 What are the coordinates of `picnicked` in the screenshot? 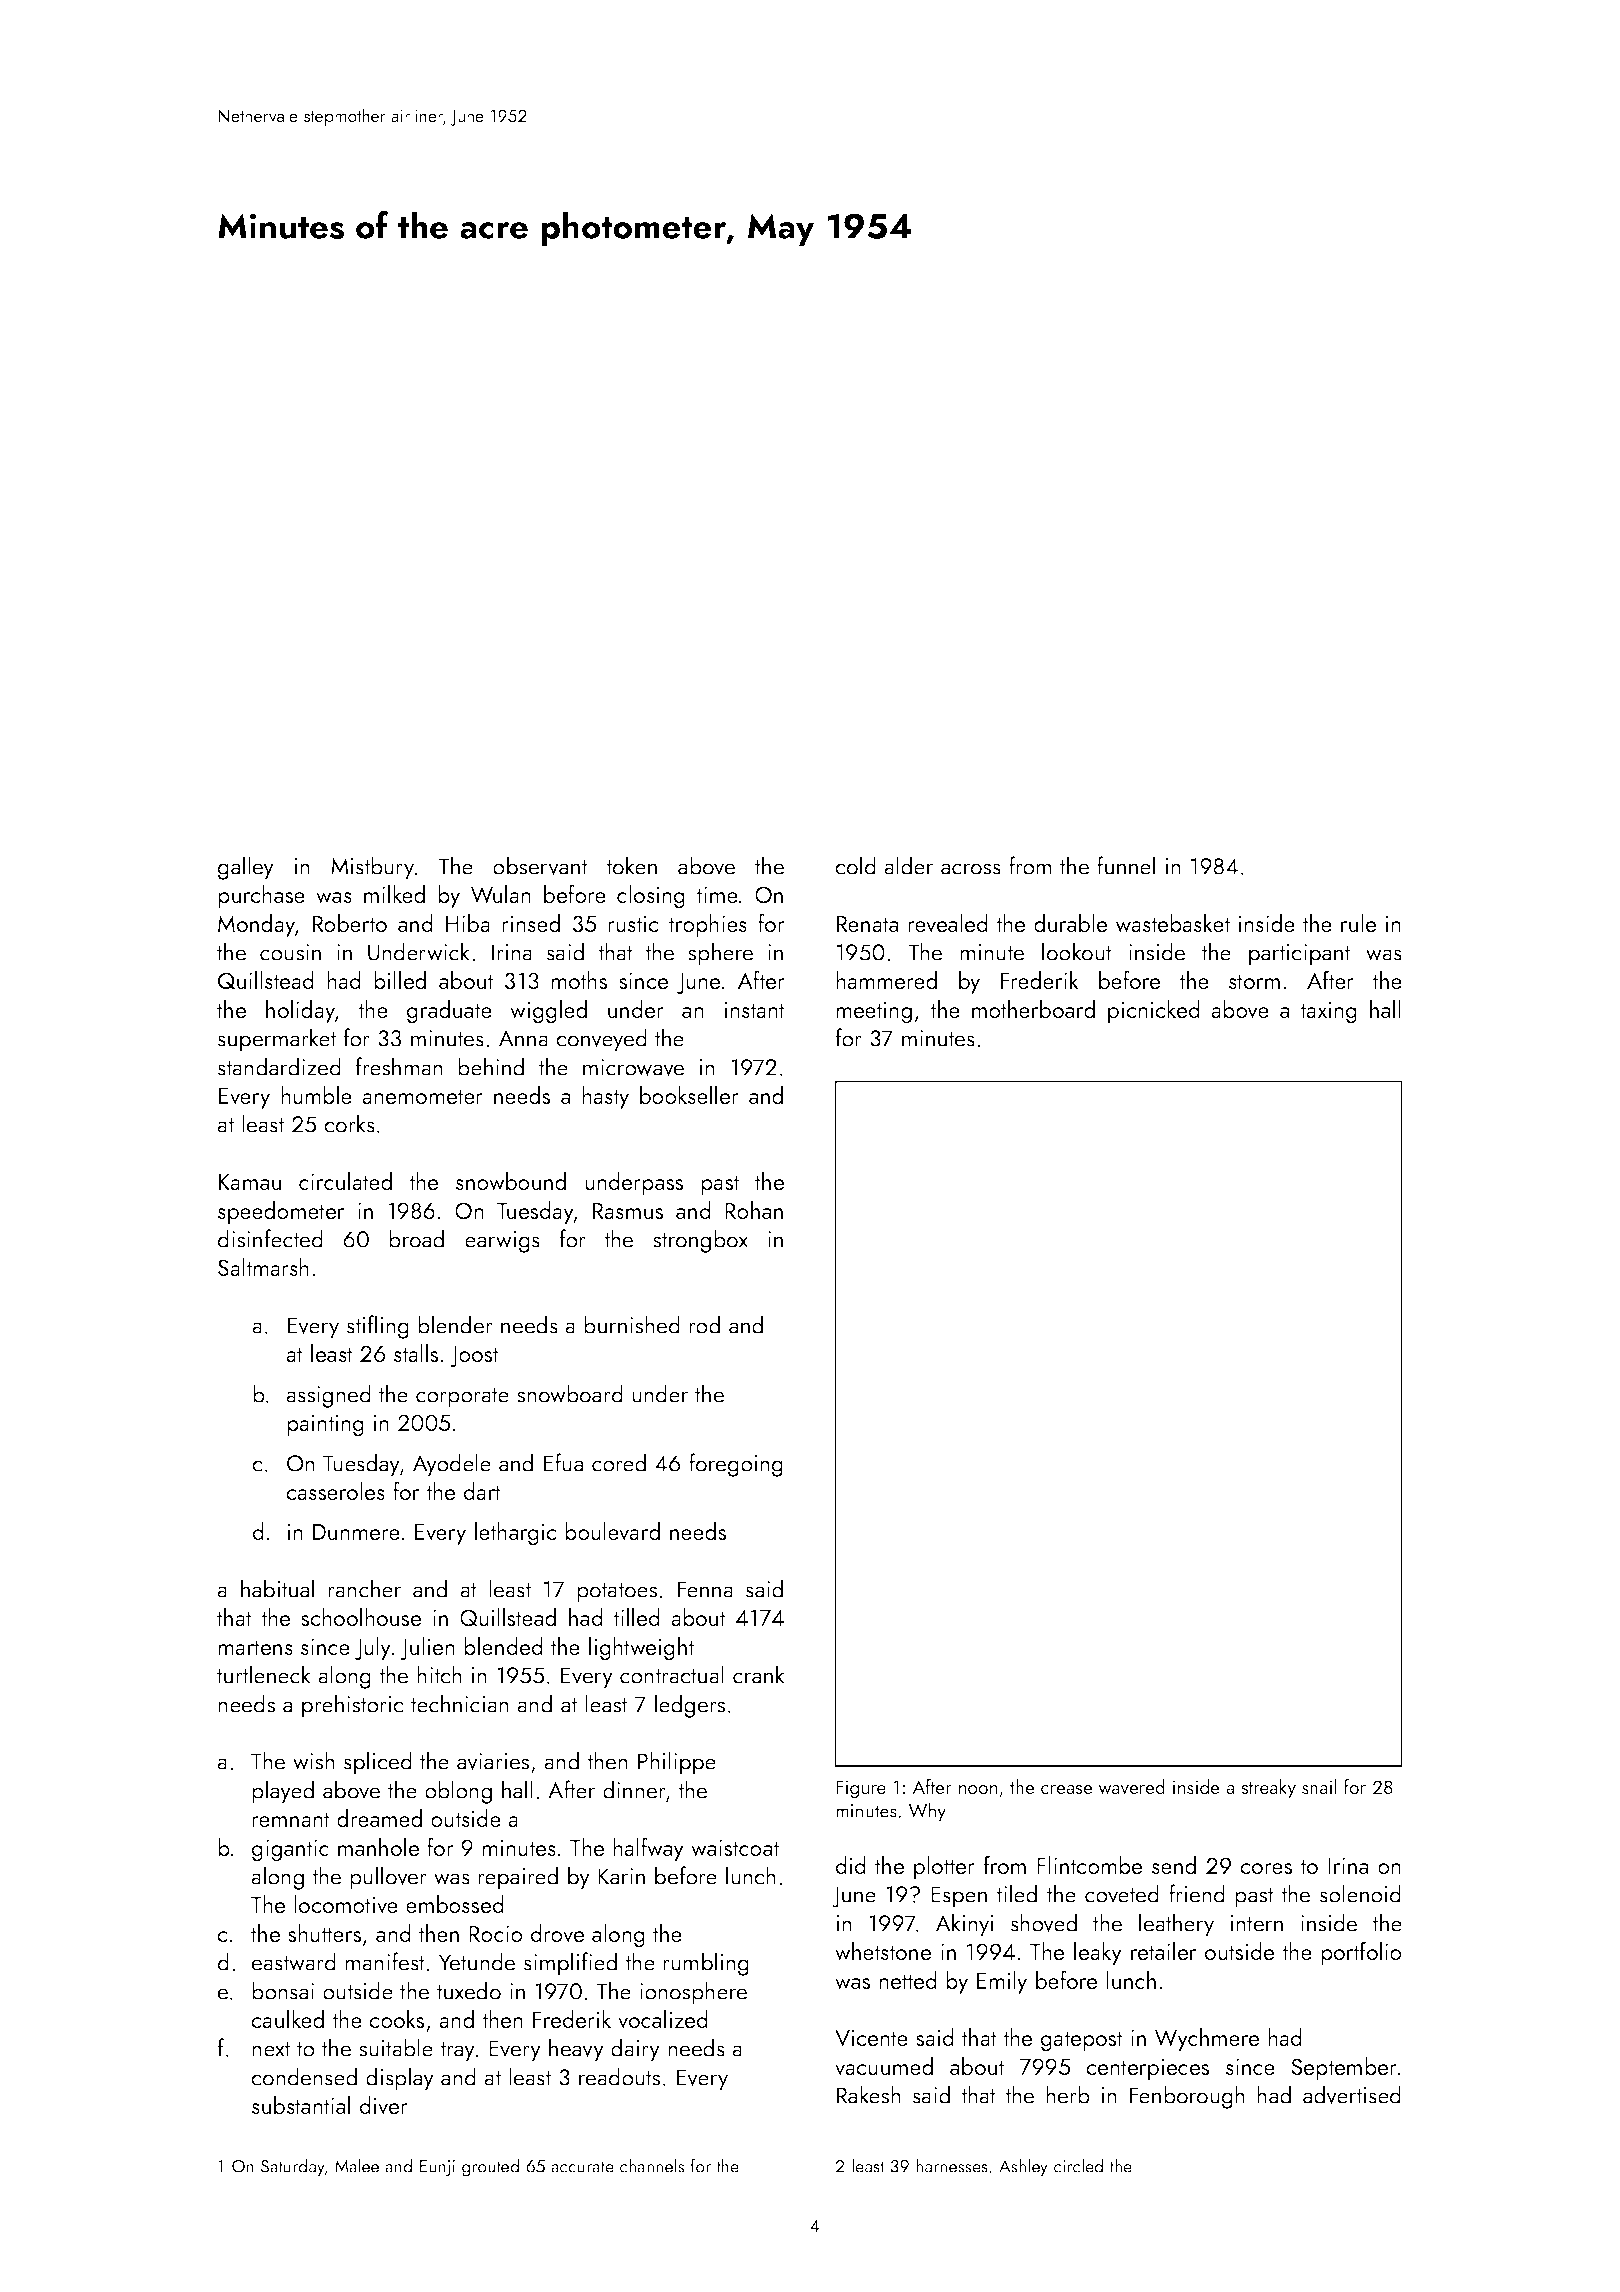 It's located at (1154, 1011).
